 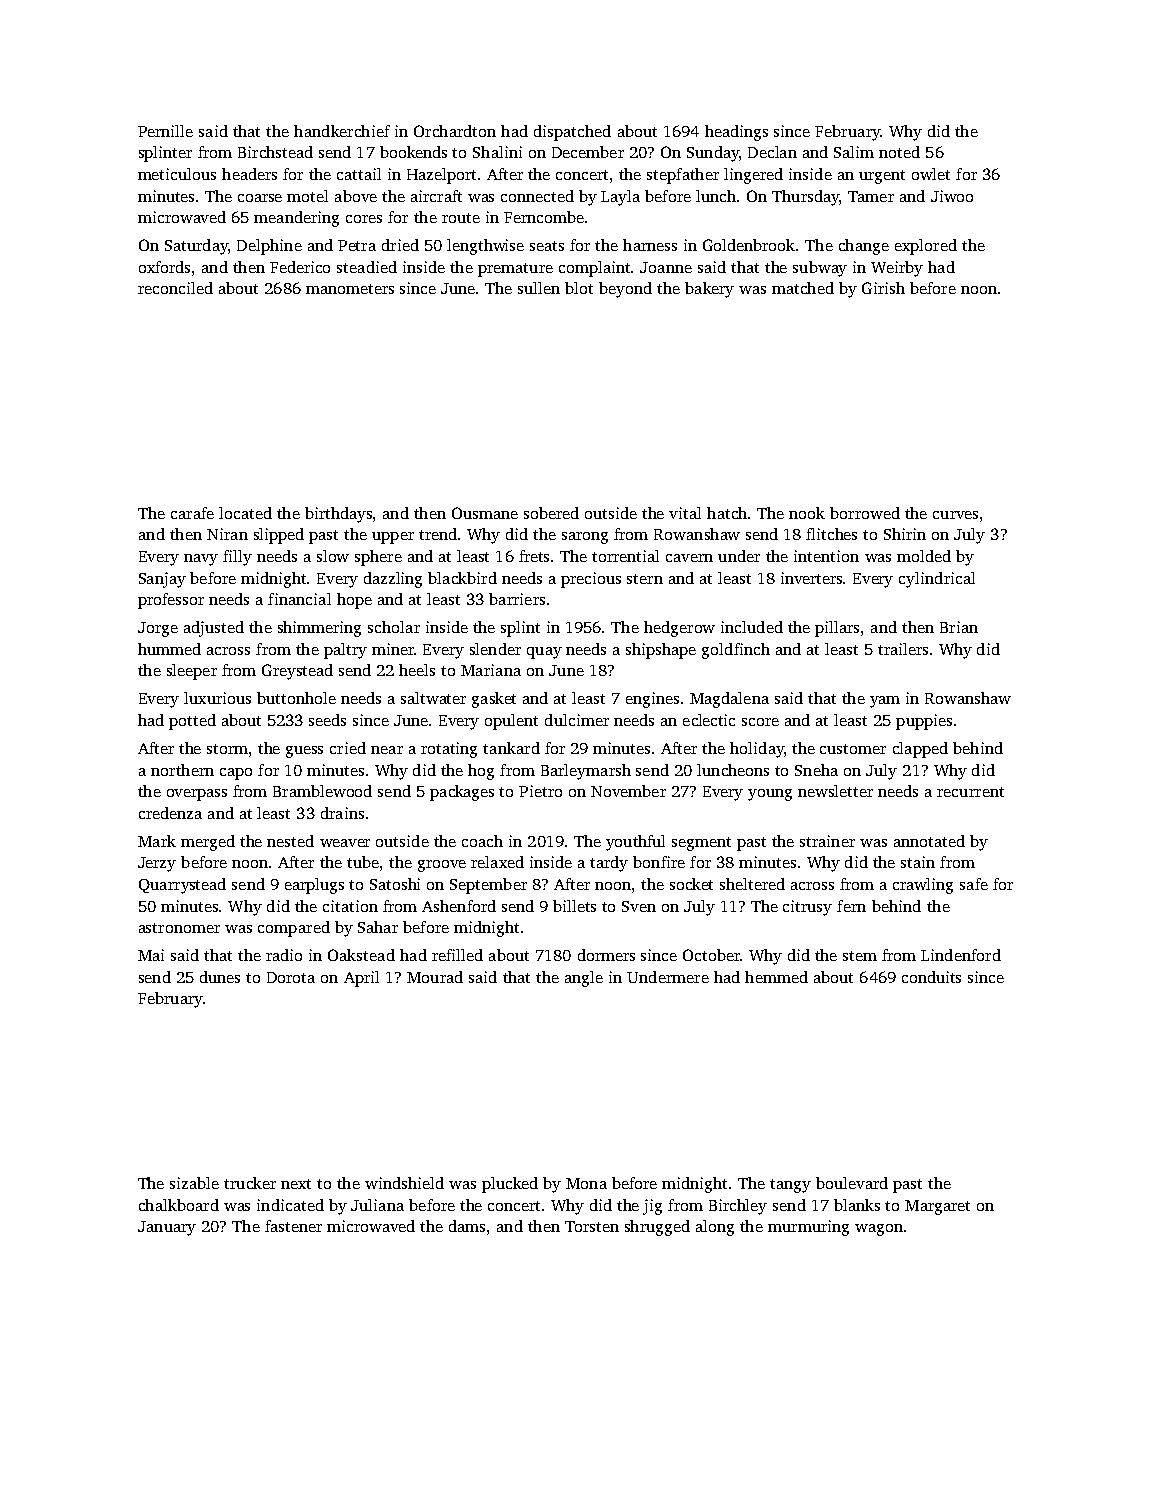 What do you see at coordinates (931, 977) in the screenshot?
I see `conduits` at bounding box center [931, 977].
